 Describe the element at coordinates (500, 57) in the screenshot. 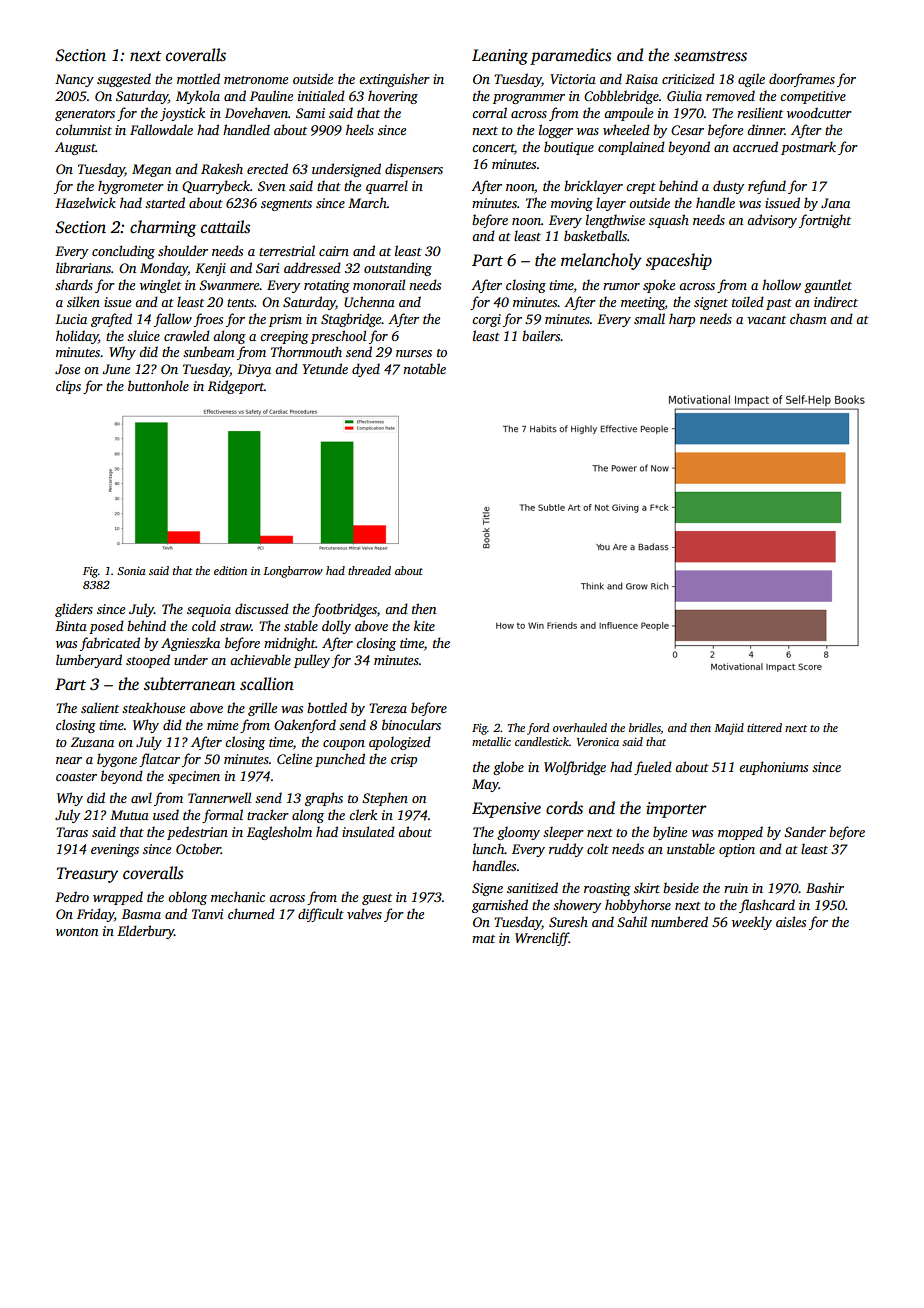

I see `Leaning` at that location.
